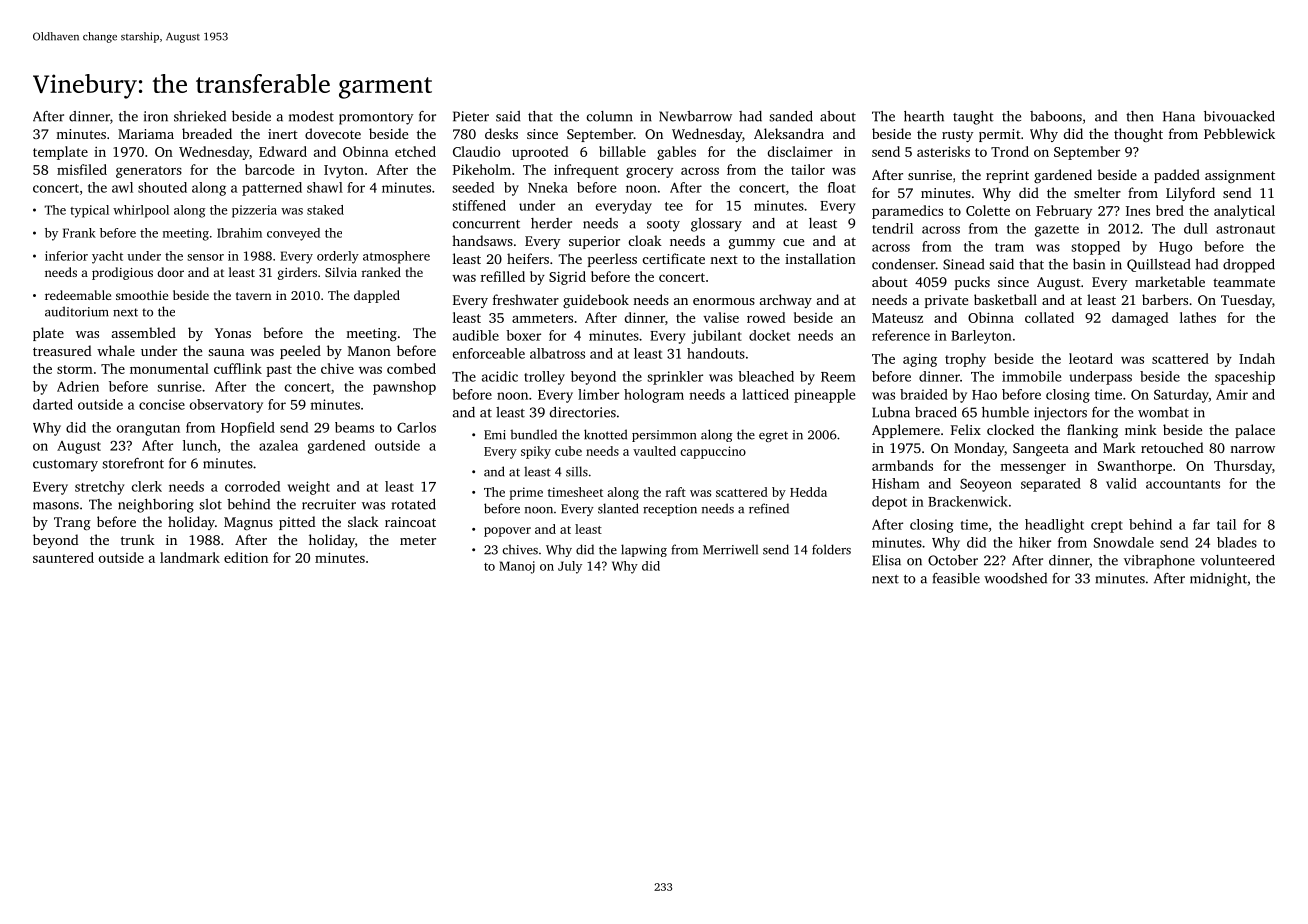 The width and height of the screenshot is (1308, 924). I want to click on collated, so click(1049, 317).
